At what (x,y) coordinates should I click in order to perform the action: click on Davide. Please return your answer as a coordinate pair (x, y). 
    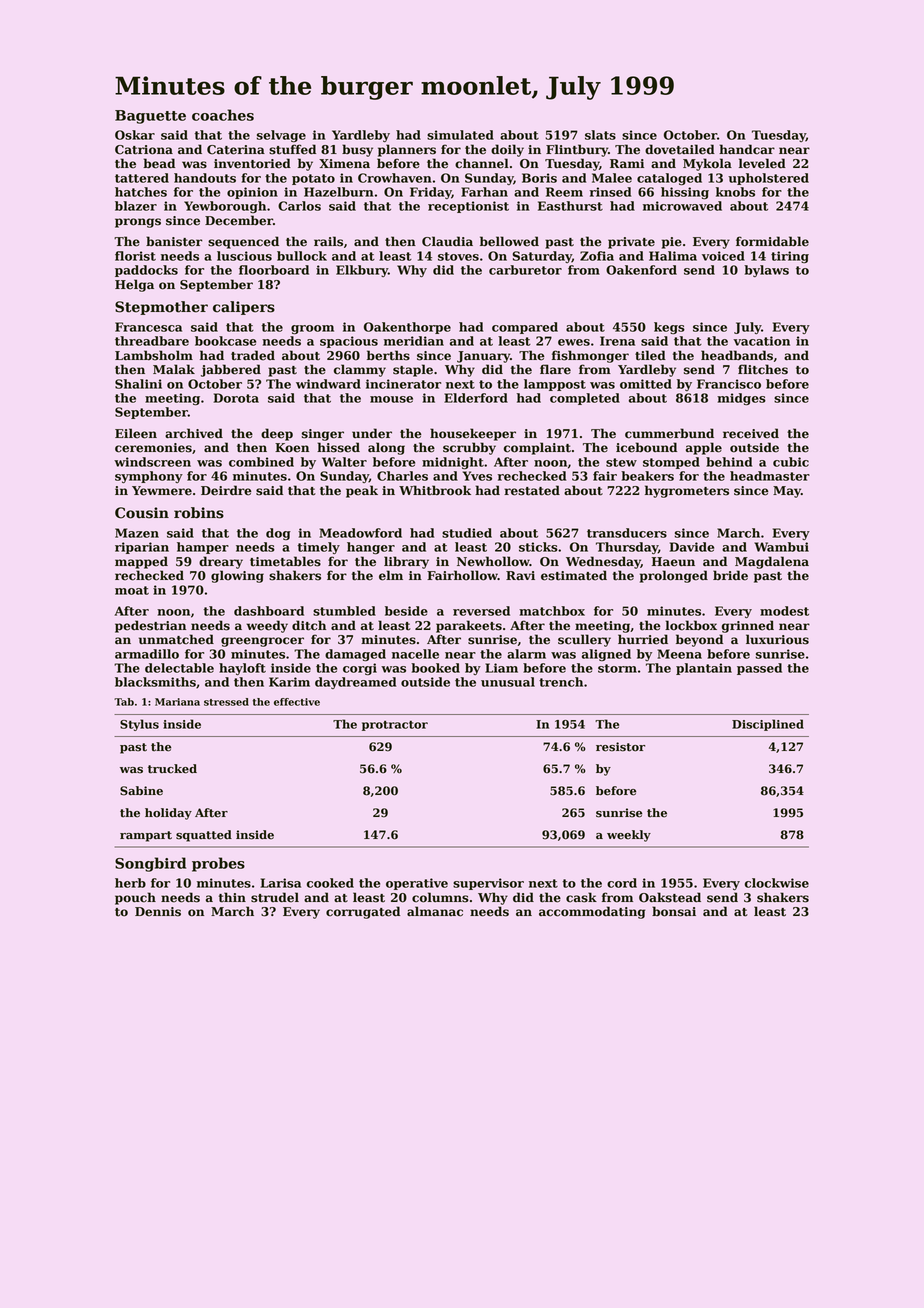
    Looking at the image, I should click on (692, 547).
